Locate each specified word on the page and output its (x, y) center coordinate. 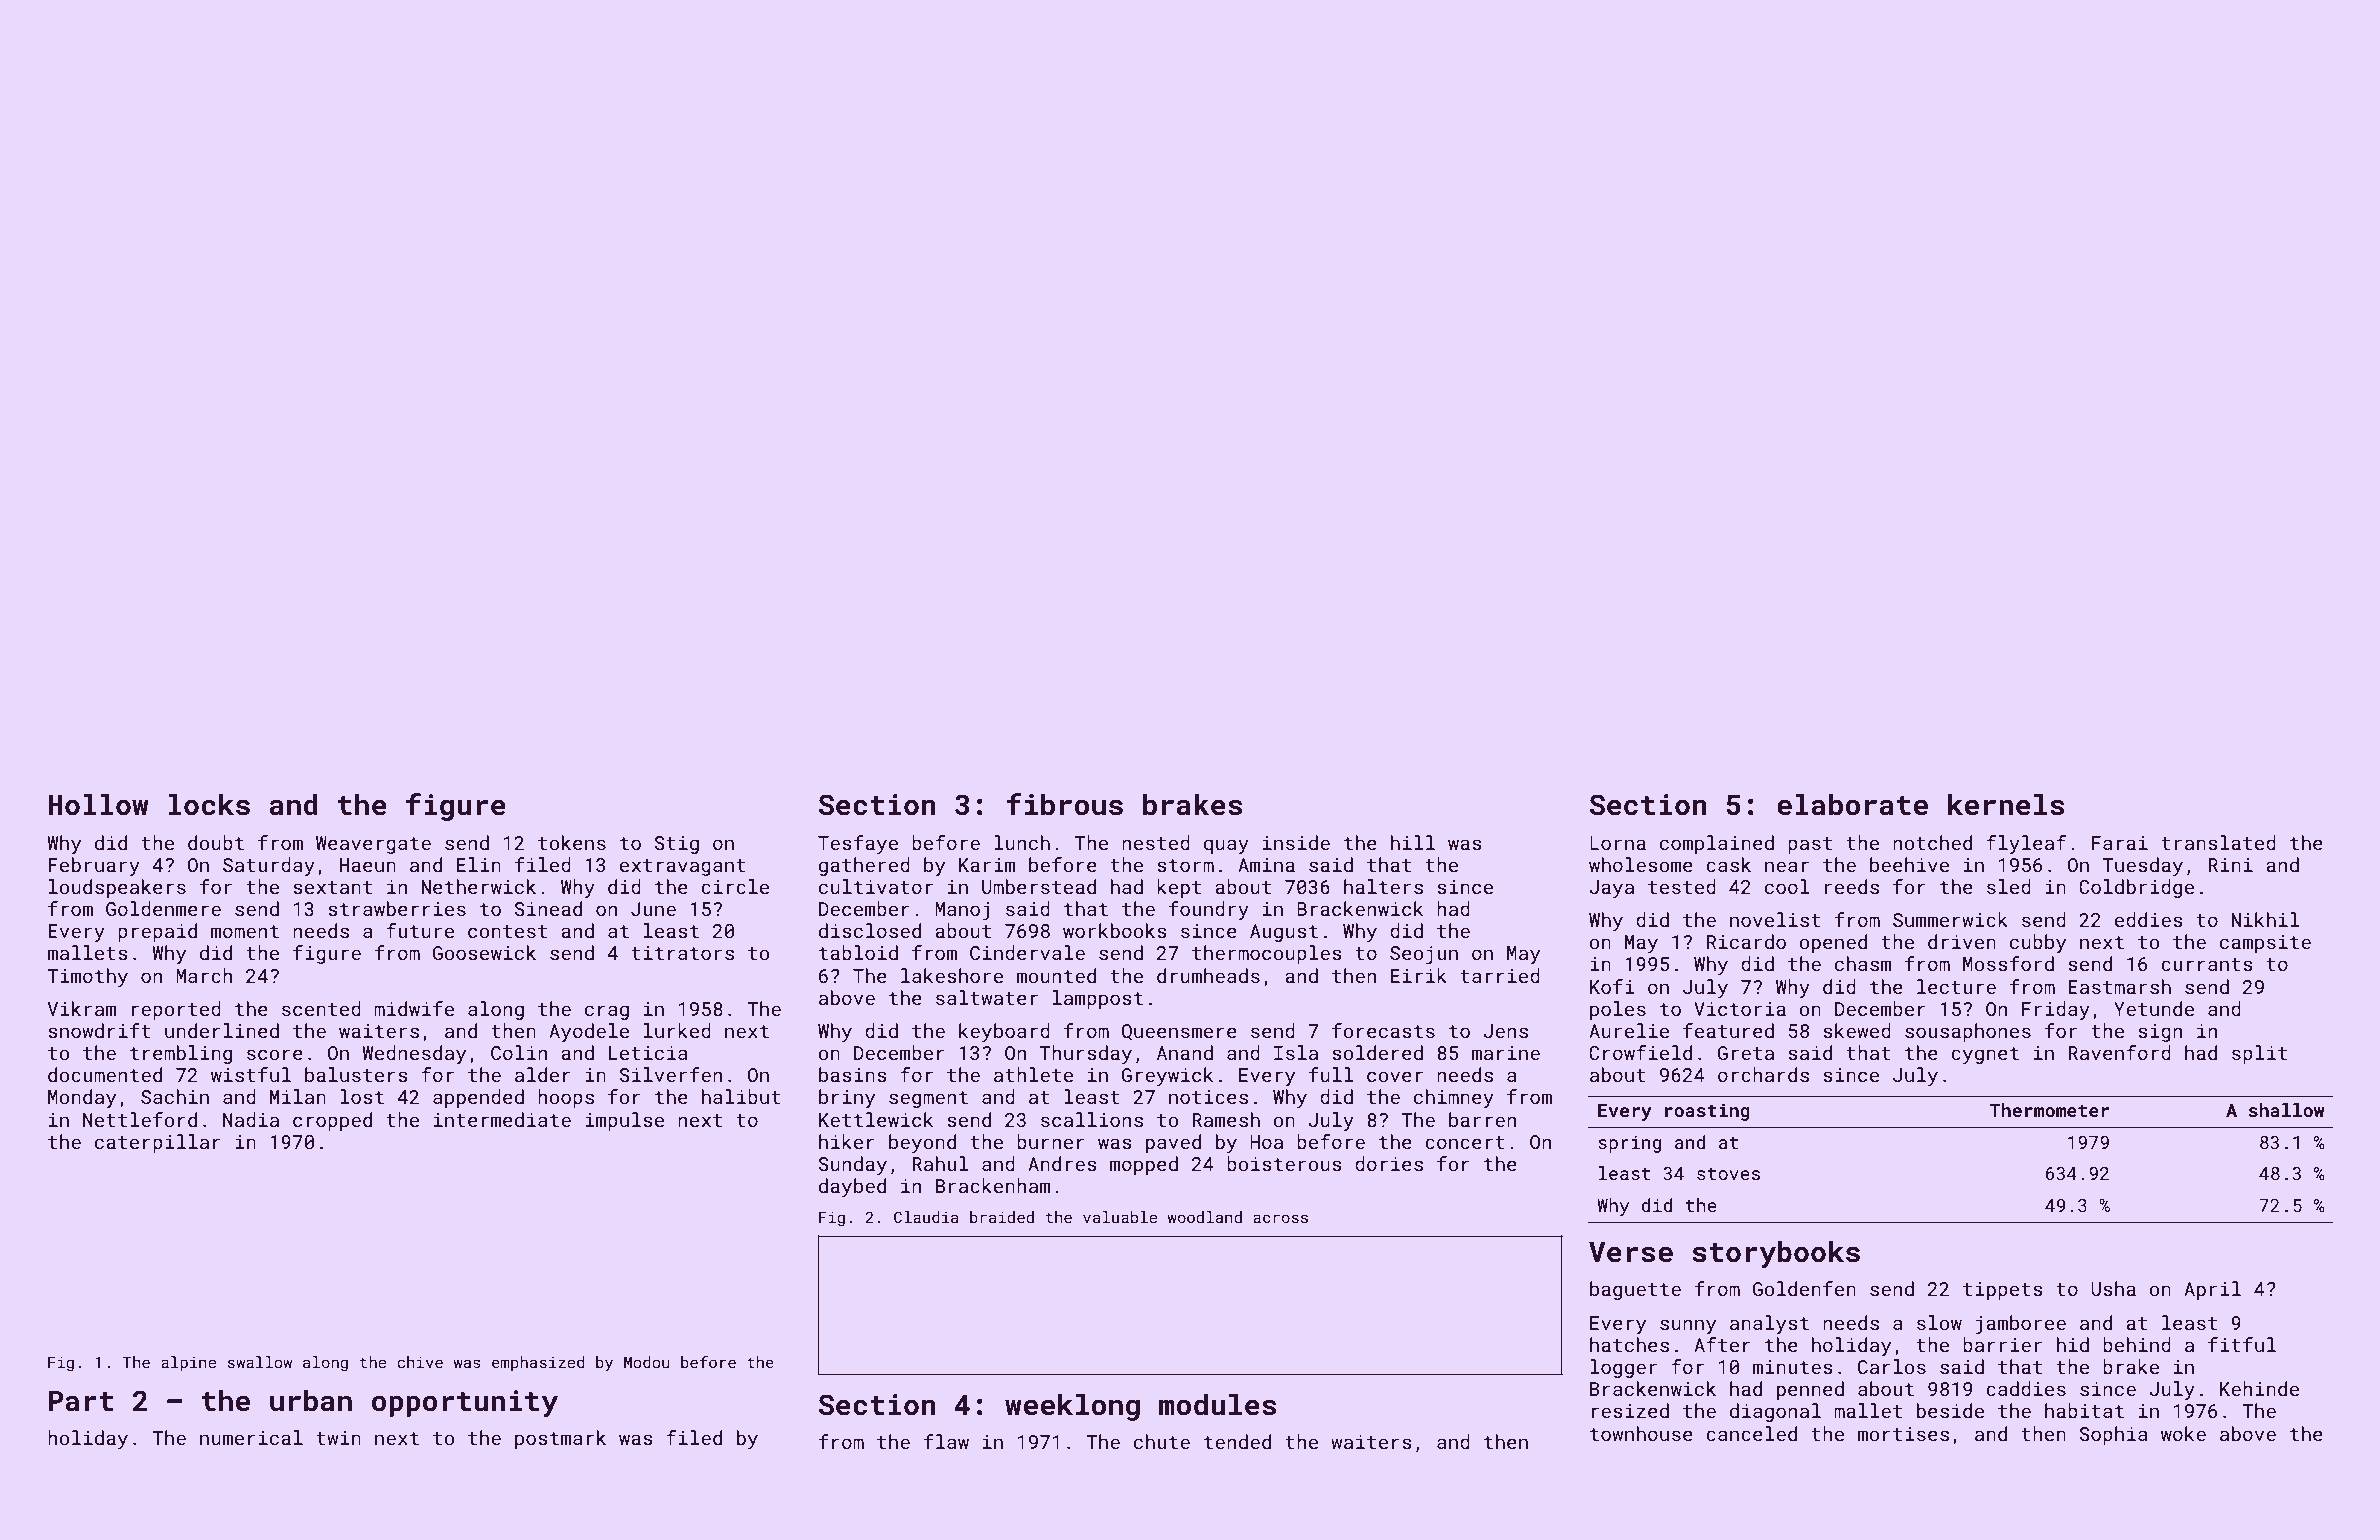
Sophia (2113, 1435)
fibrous (1064, 804)
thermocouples (1267, 954)
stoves (1728, 1174)
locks (209, 804)
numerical (251, 1437)
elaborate (1852, 804)
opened (1833, 943)
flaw (946, 1441)
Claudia (926, 1217)
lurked (677, 1030)
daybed (852, 1187)
